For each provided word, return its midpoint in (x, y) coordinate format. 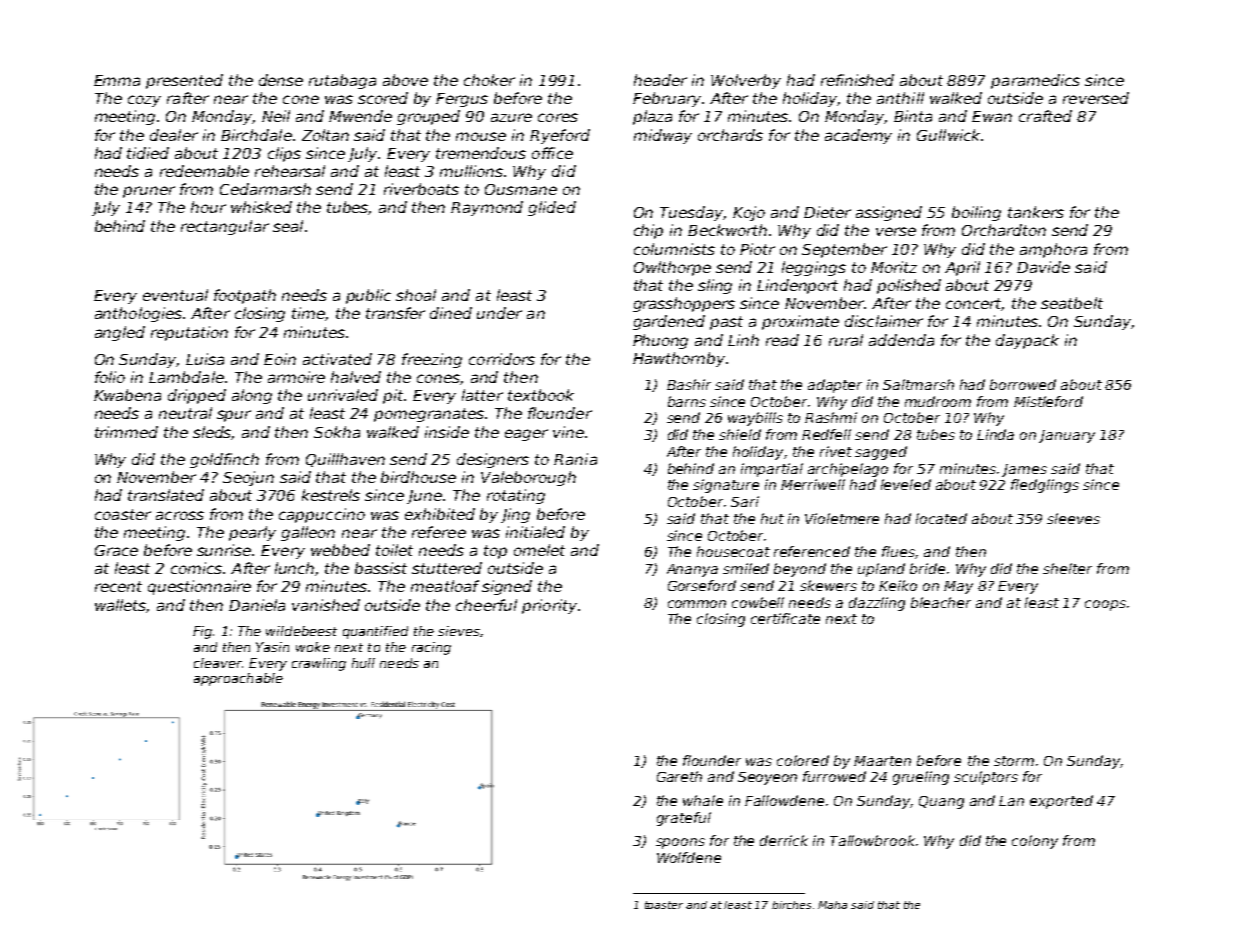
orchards (730, 135)
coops (1105, 605)
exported (1061, 802)
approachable (238, 679)
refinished (857, 80)
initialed (535, 532)
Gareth (679, 776)
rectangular (225, 227)
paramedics (1035, 81)
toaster (664, 905)
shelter (1067, 568)
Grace (116, 550)
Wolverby (746, 81)
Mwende (360, 116)
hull (363, 663)
